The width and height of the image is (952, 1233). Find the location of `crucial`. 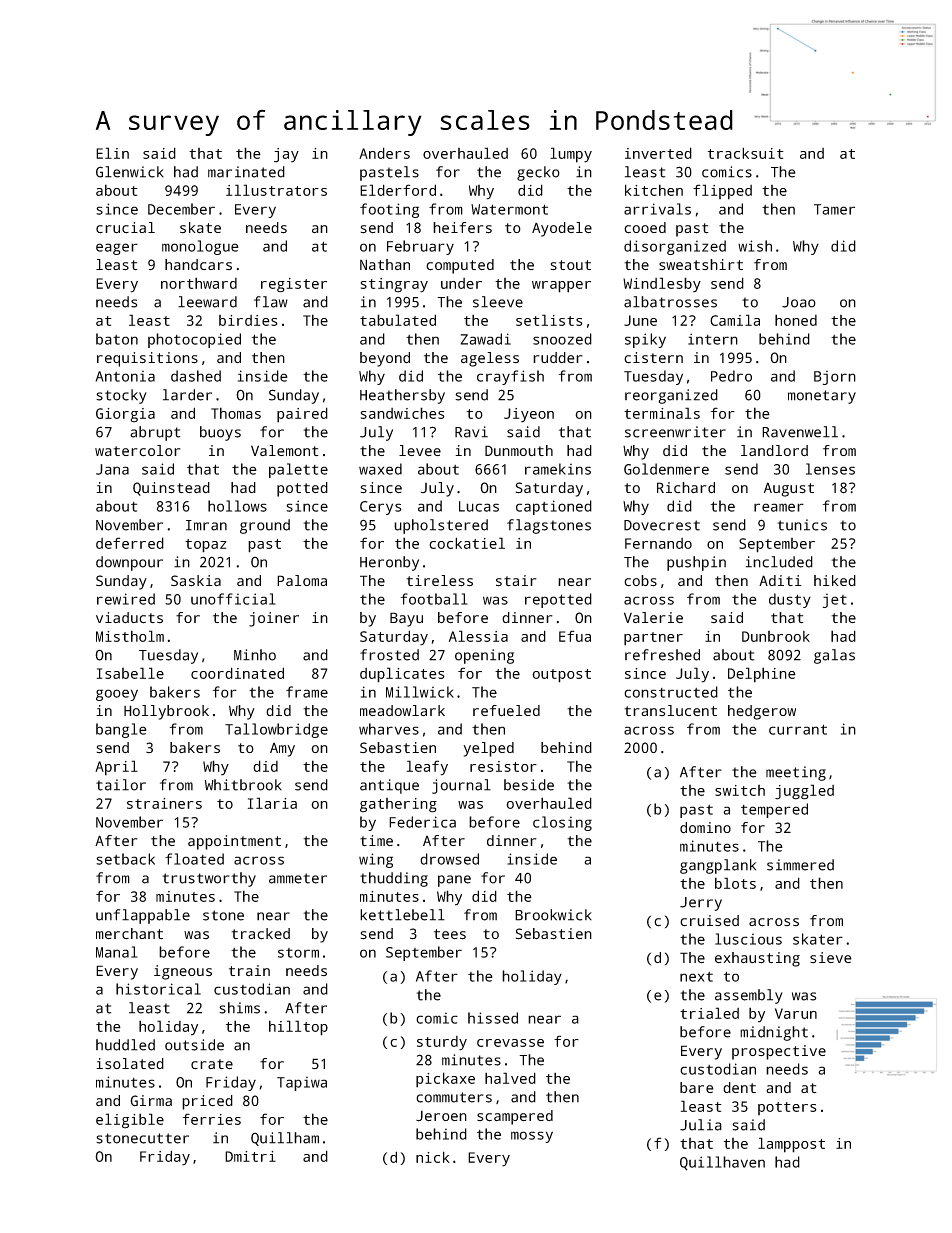

crucial is located at coordinates (125, 228).
